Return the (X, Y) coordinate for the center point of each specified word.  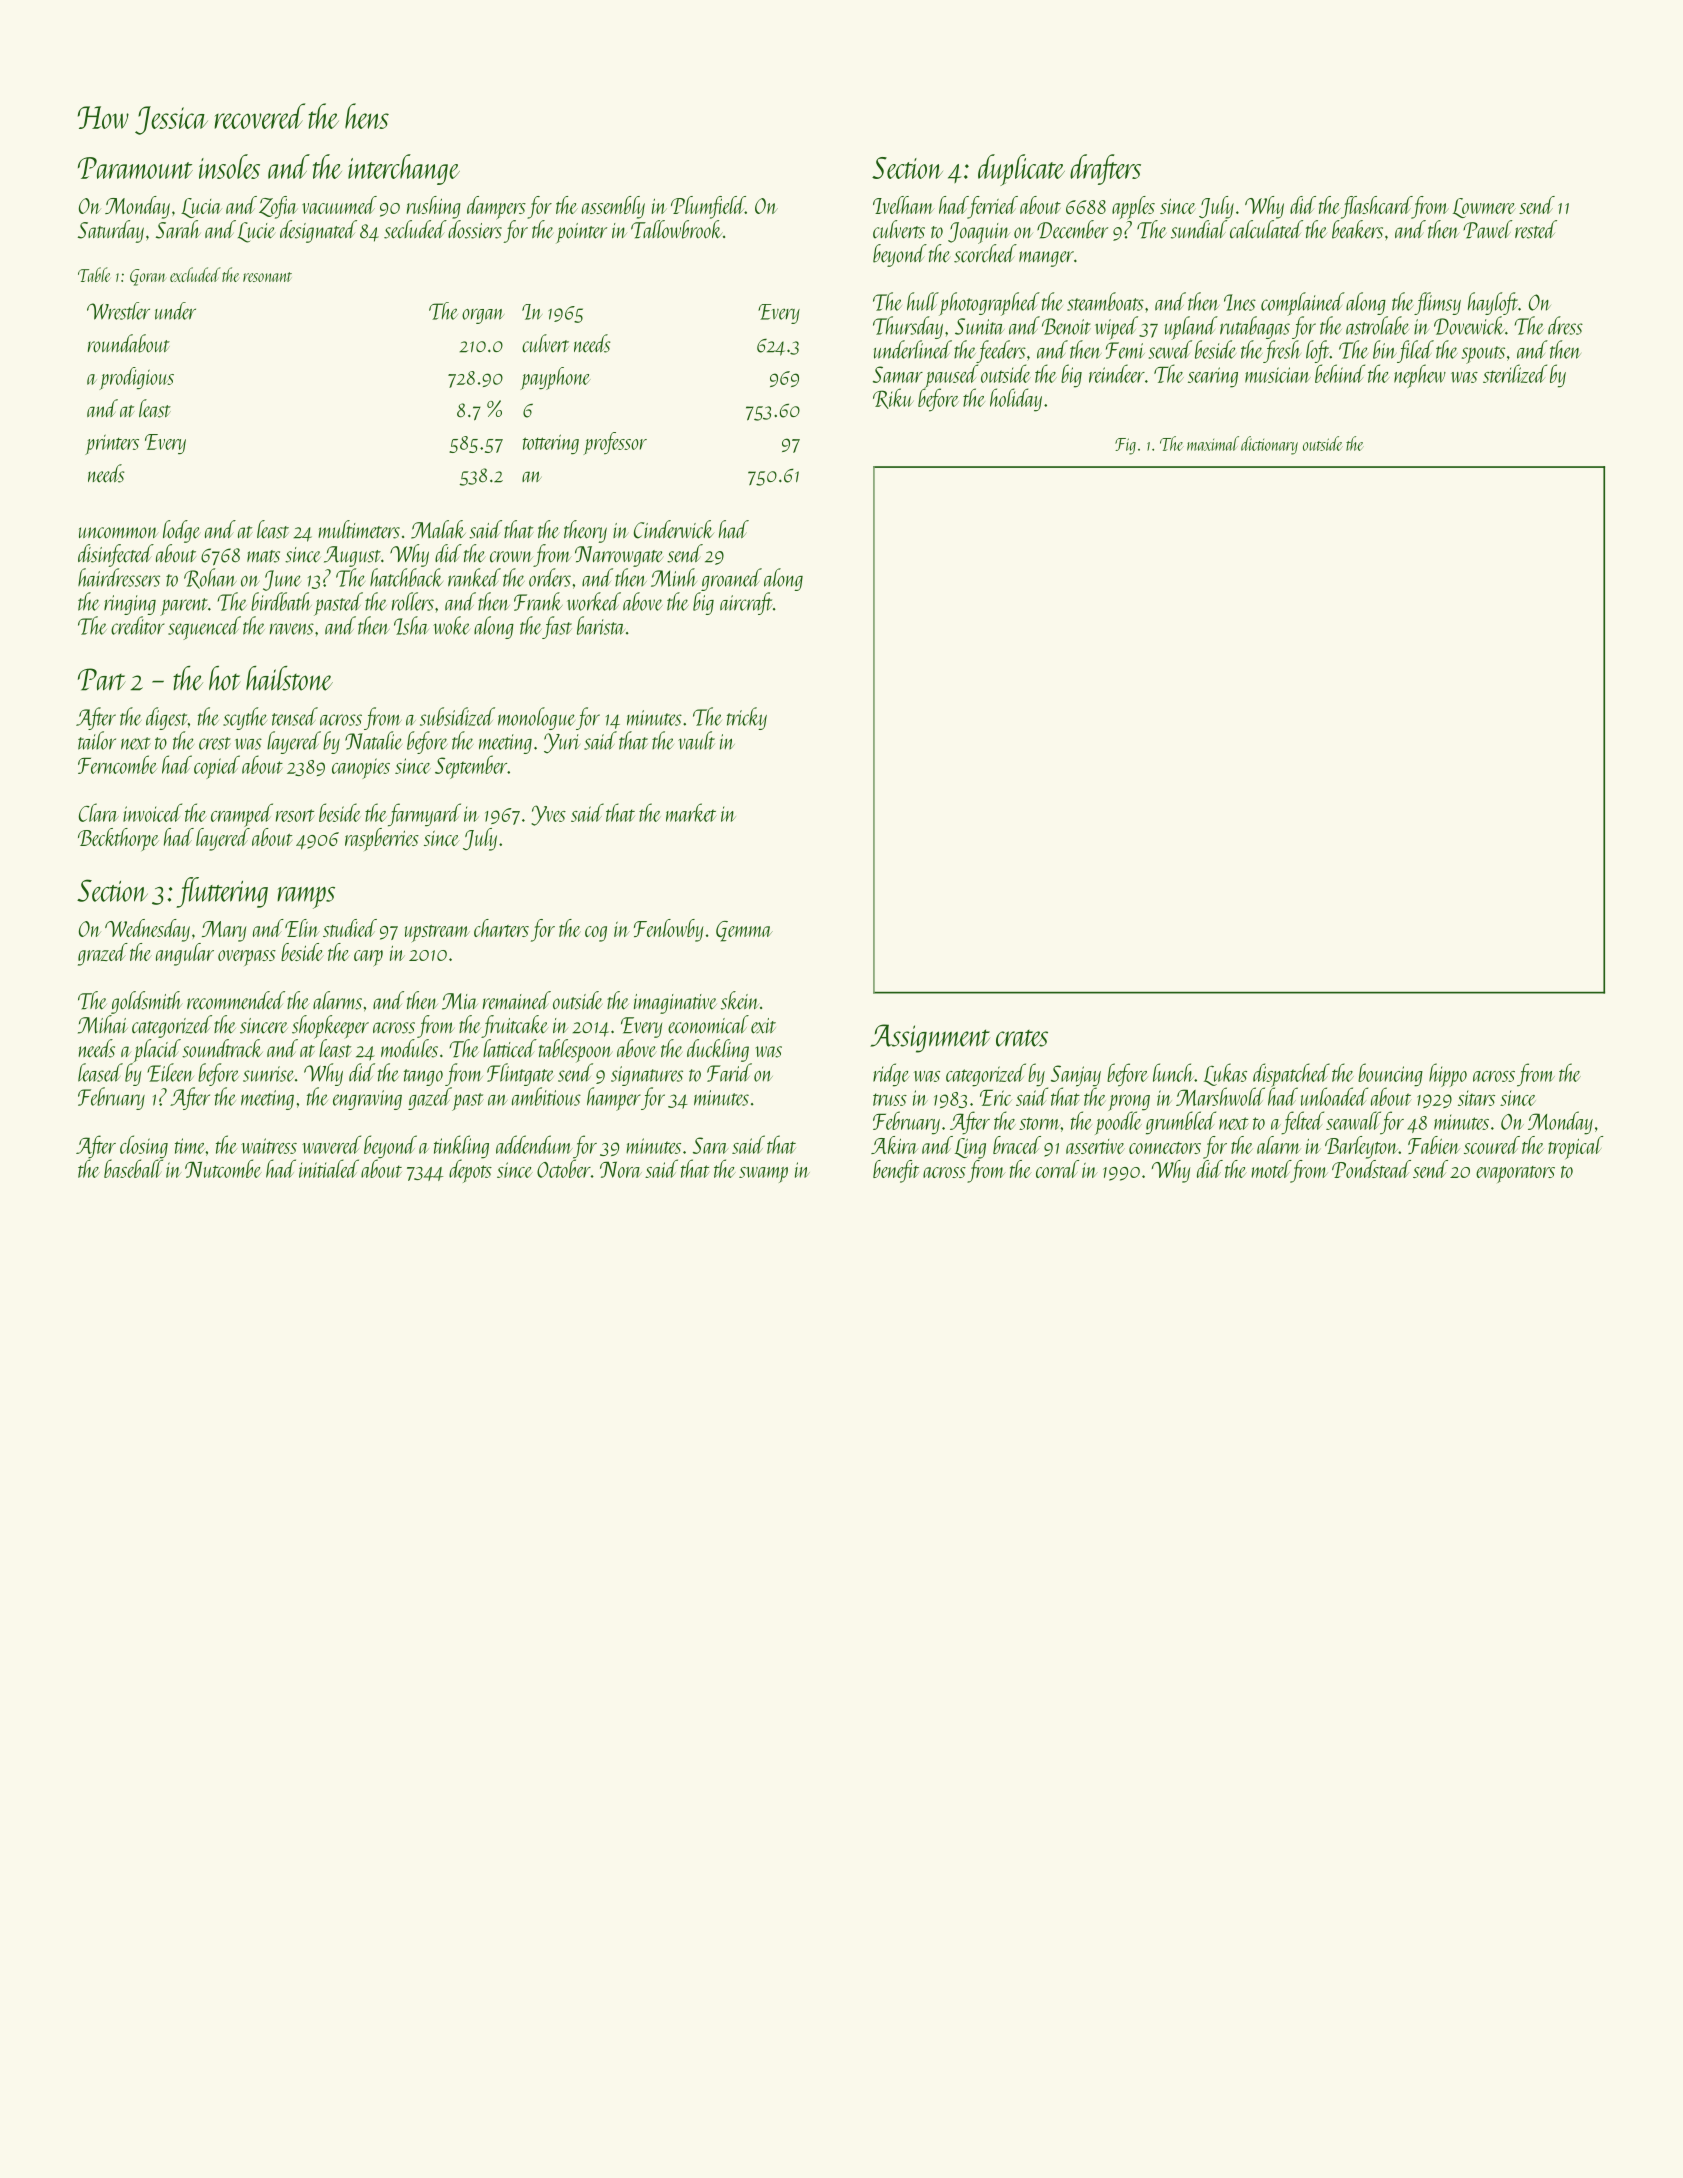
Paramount (135, 168)
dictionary (1269, 445)
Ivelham (904, 205)
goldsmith (147, 1002)
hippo (1448, 1075)
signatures (647, 1076)
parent (184, 607)
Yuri (562, 743)
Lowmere (1484, 208)
